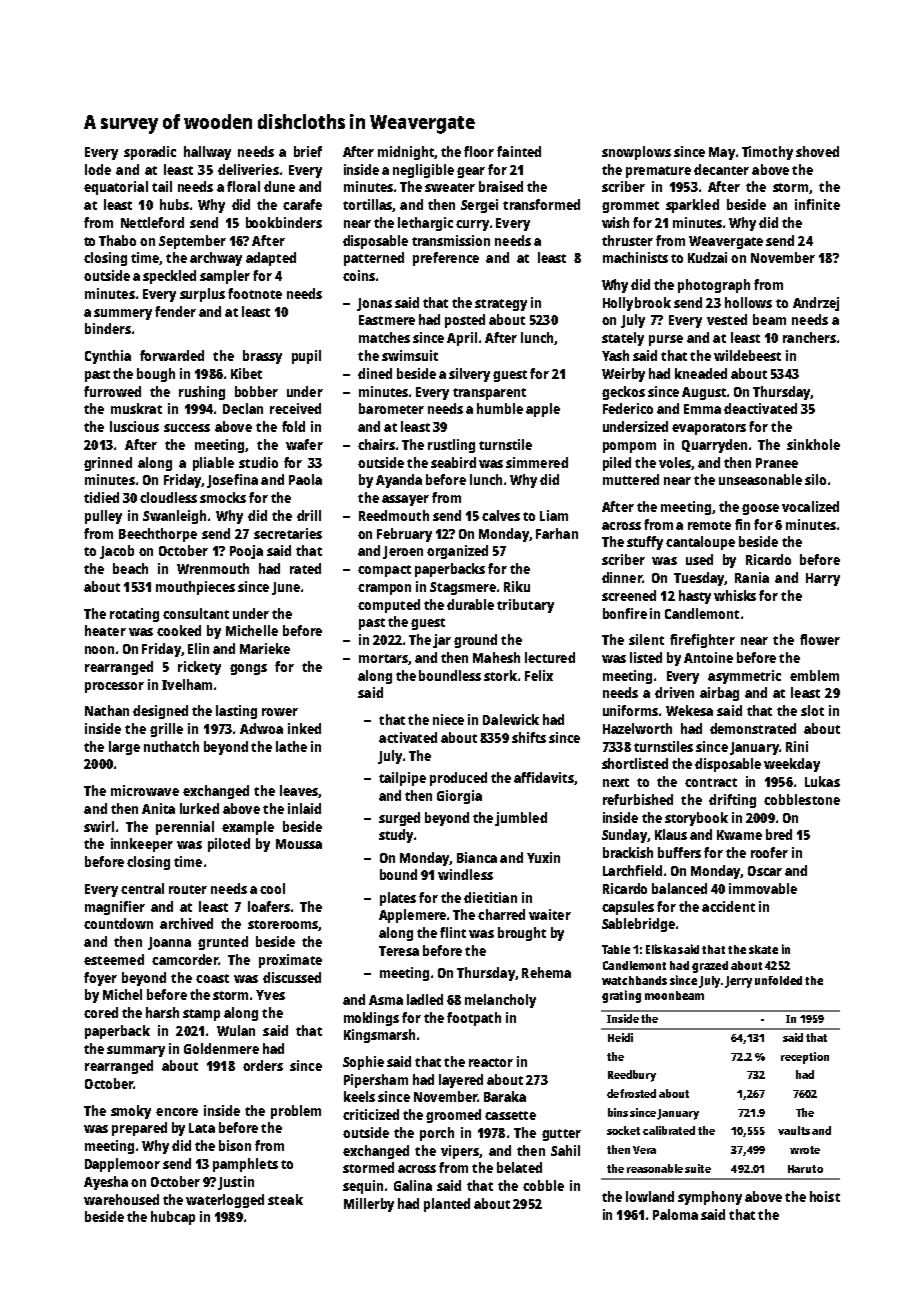 This document has height=1308, width=924. I want to click on silent, so click(646, 639).
